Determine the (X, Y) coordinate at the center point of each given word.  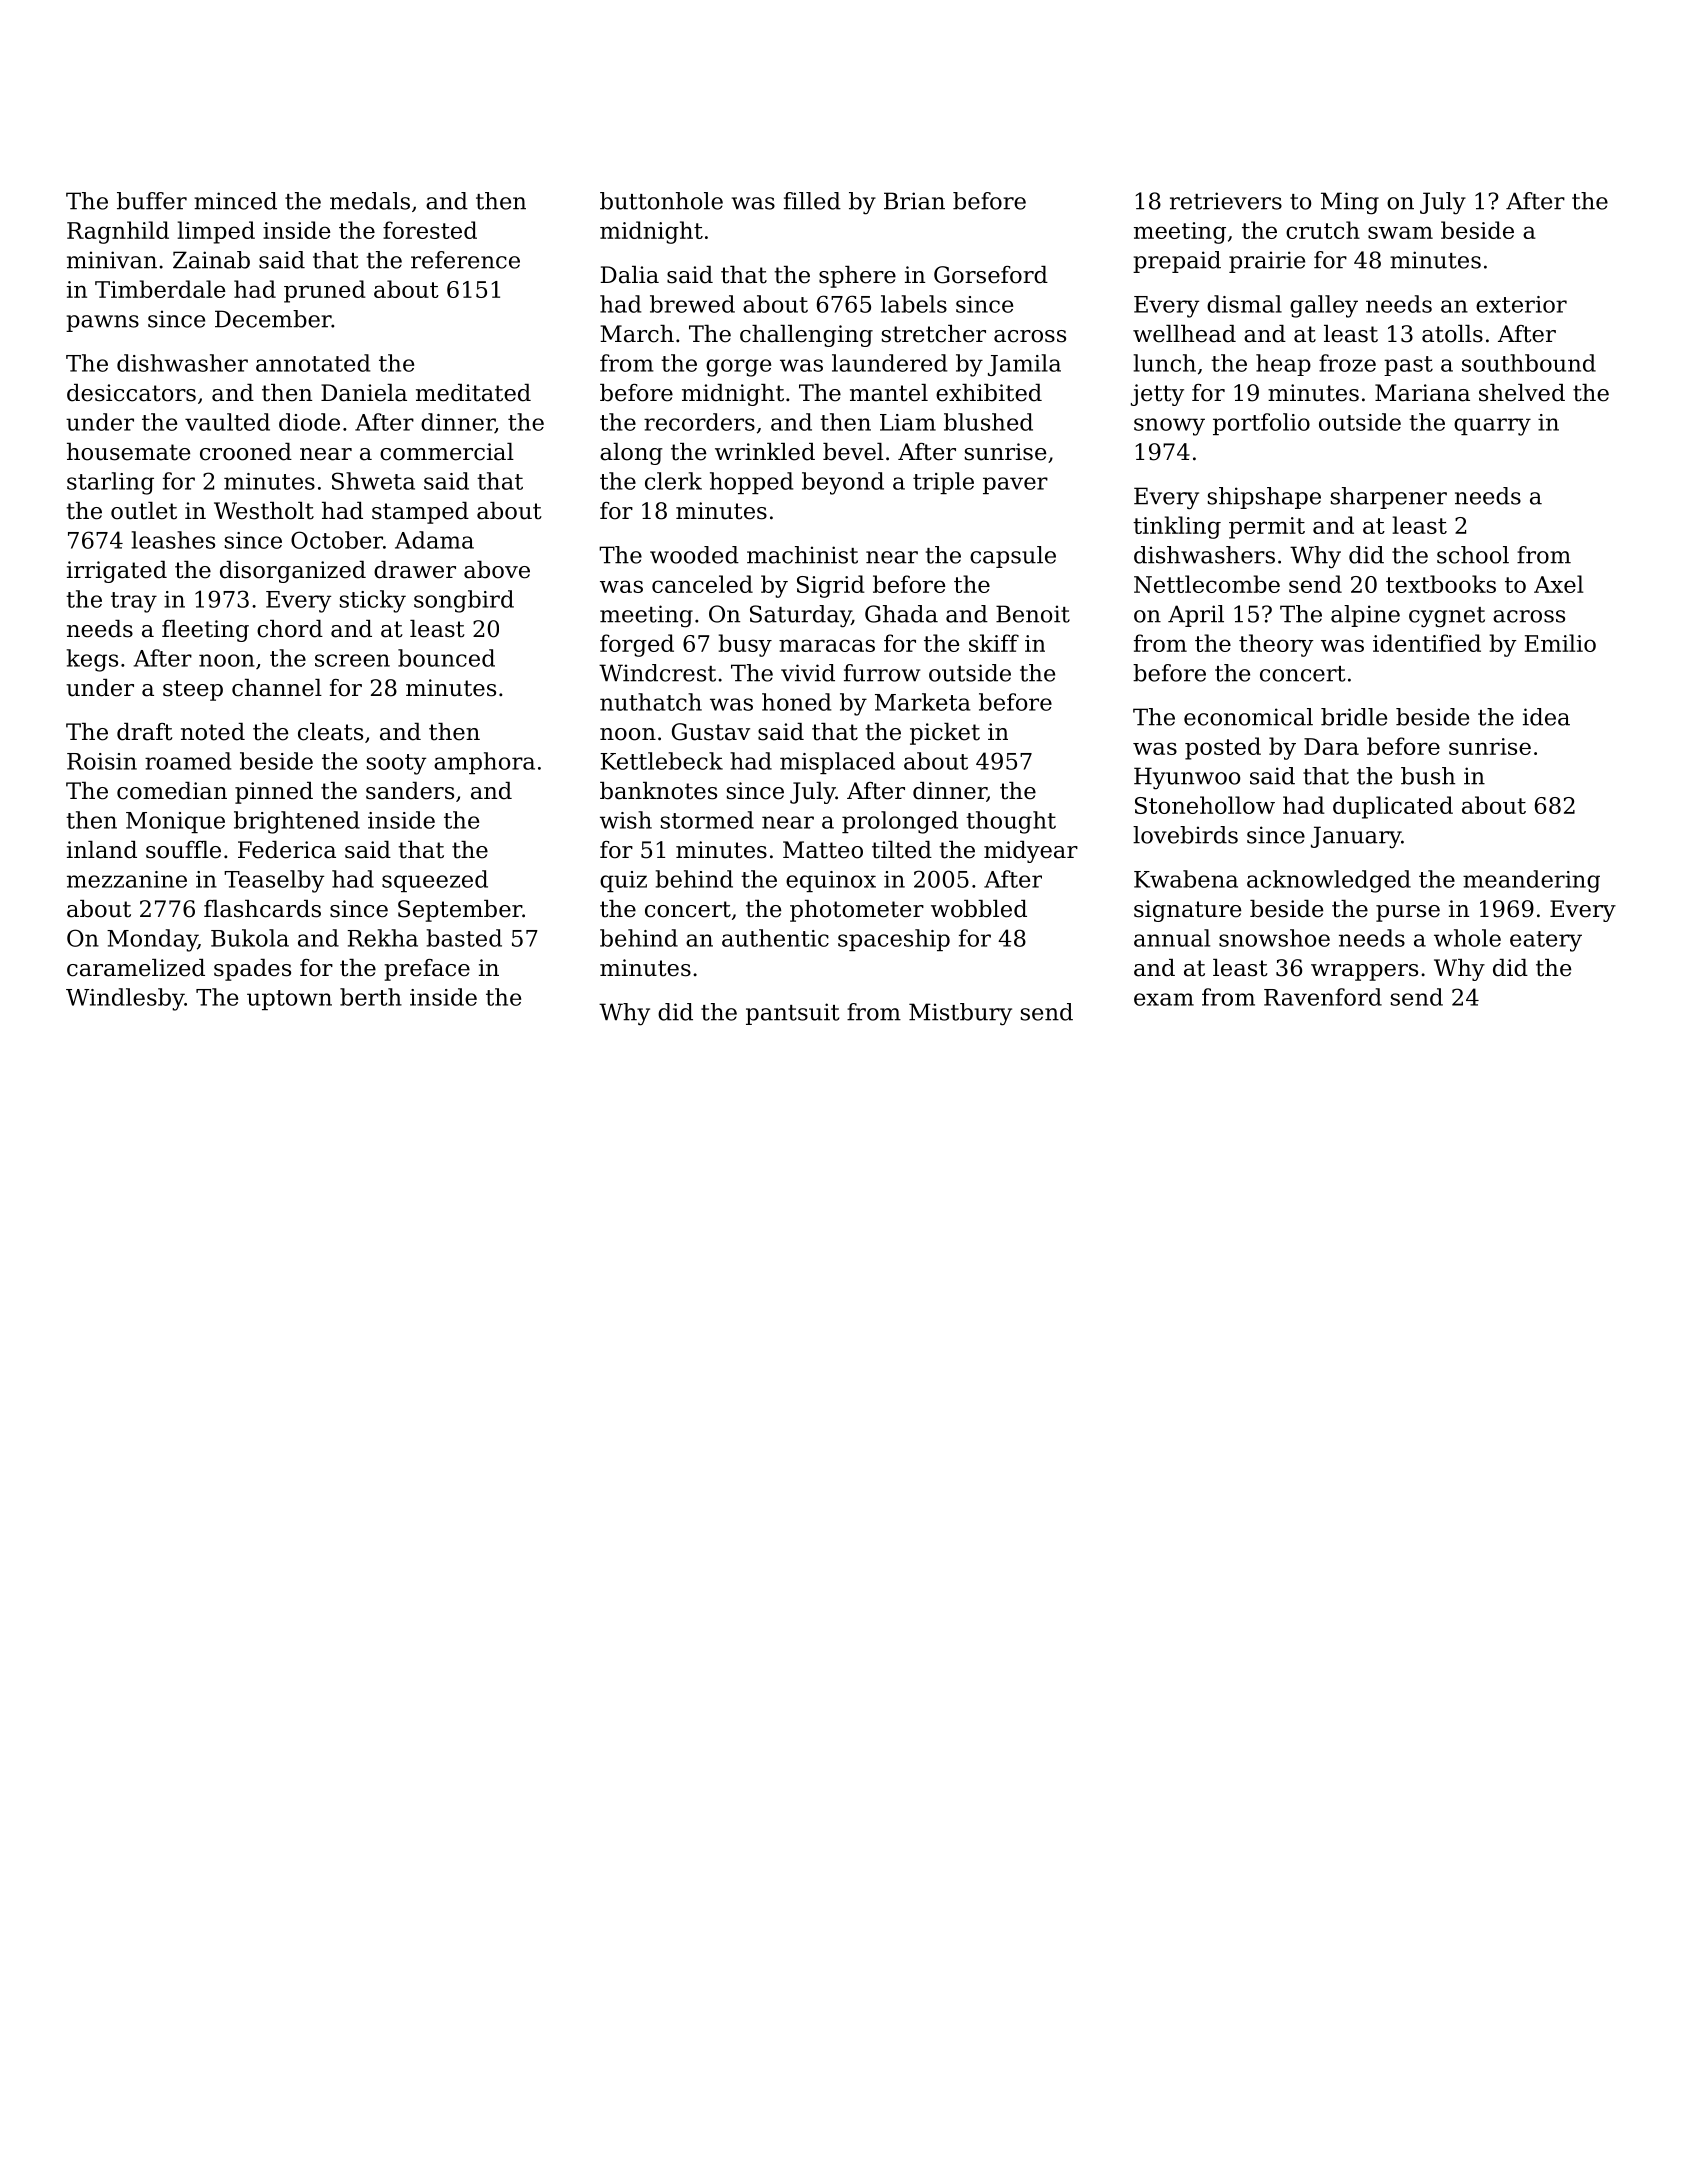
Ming (1350, 203)
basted (464, 938)
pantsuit (792, 1014)
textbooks (1441, 584)
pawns (102, 323)
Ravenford (1323, 997)
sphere (857, 277)
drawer (415, 570)
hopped (751, 483)
